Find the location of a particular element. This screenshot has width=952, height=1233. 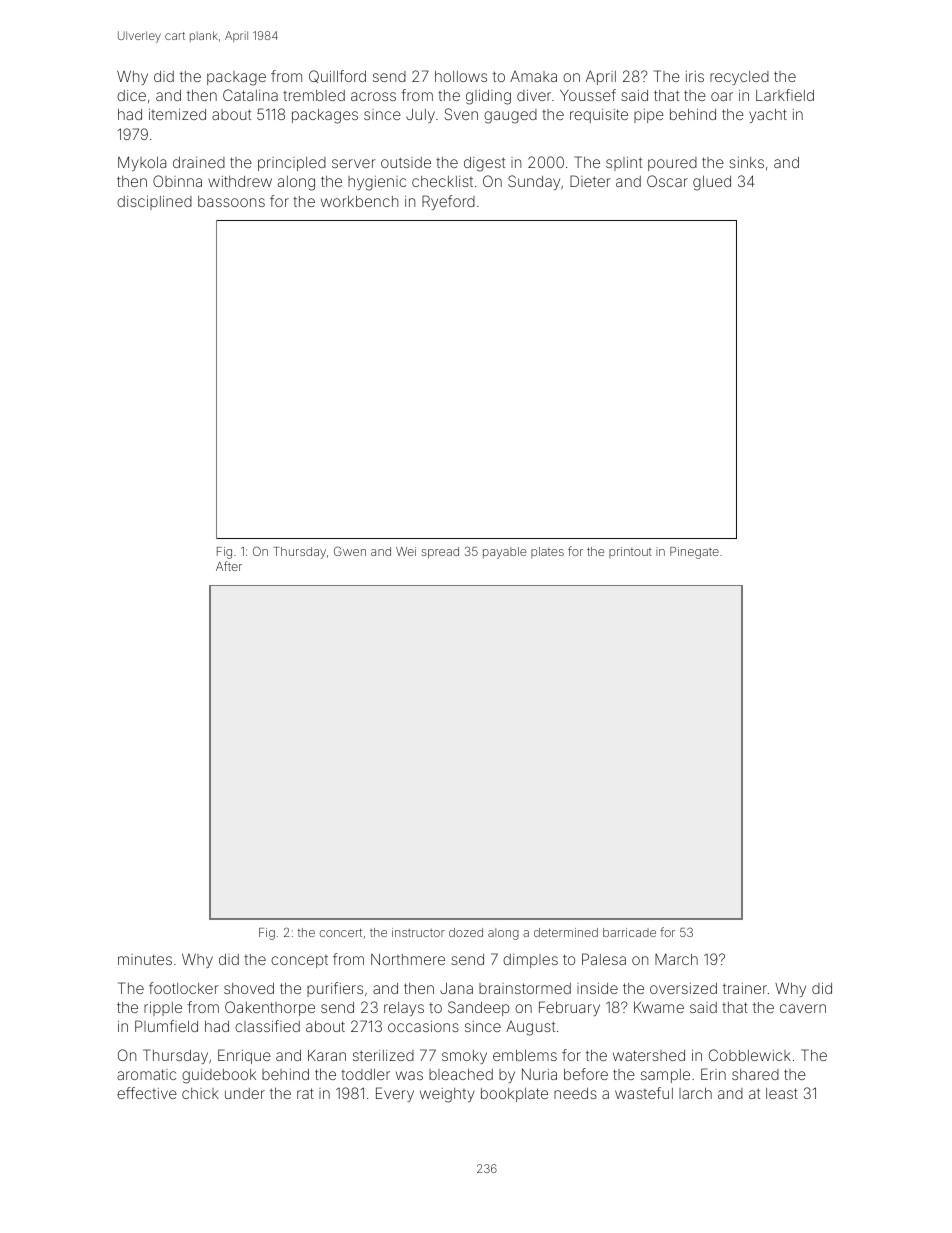

bassoons is located at coordinates (231, 201).
